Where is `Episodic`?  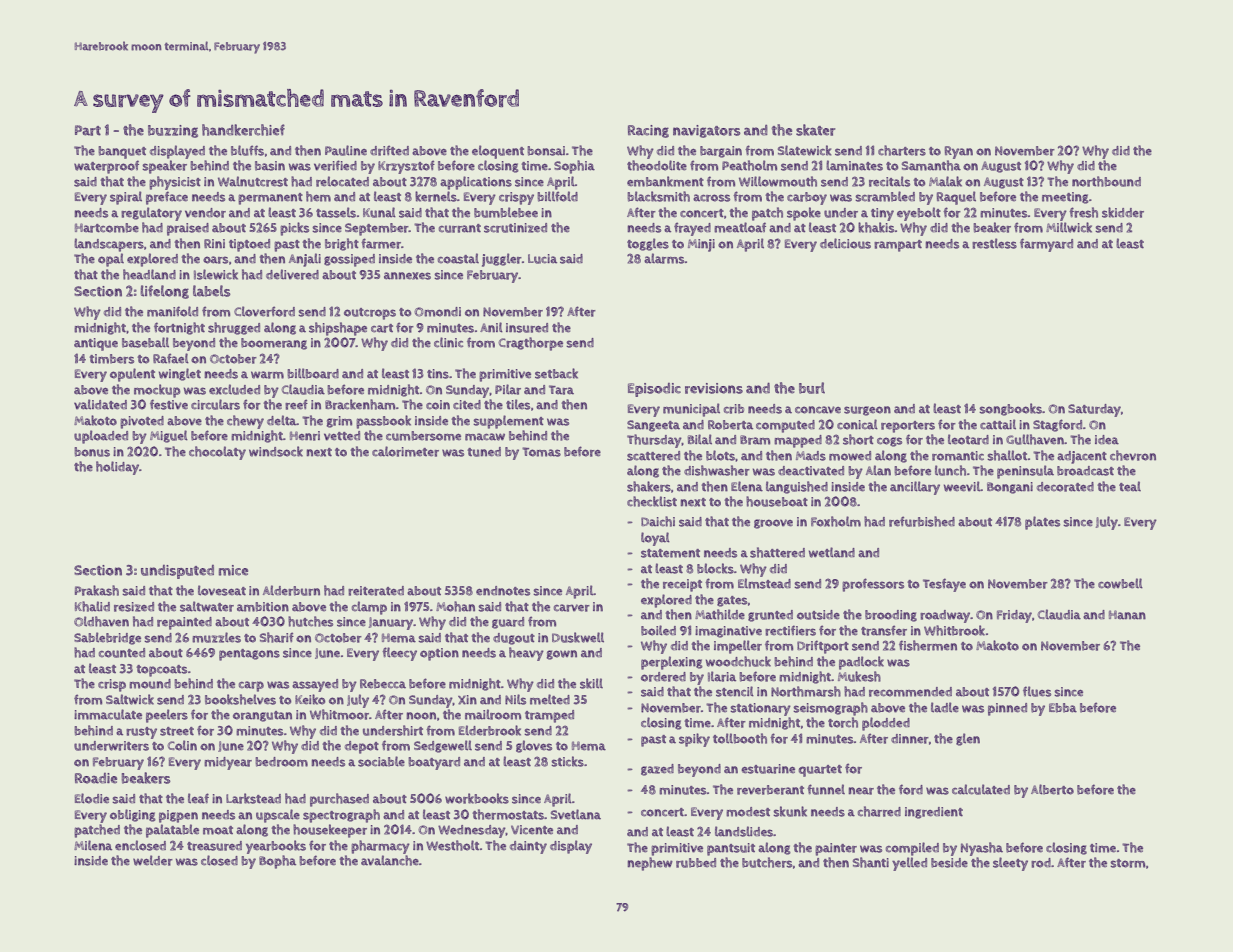
Episodic is located at coordinates (654, 390).
